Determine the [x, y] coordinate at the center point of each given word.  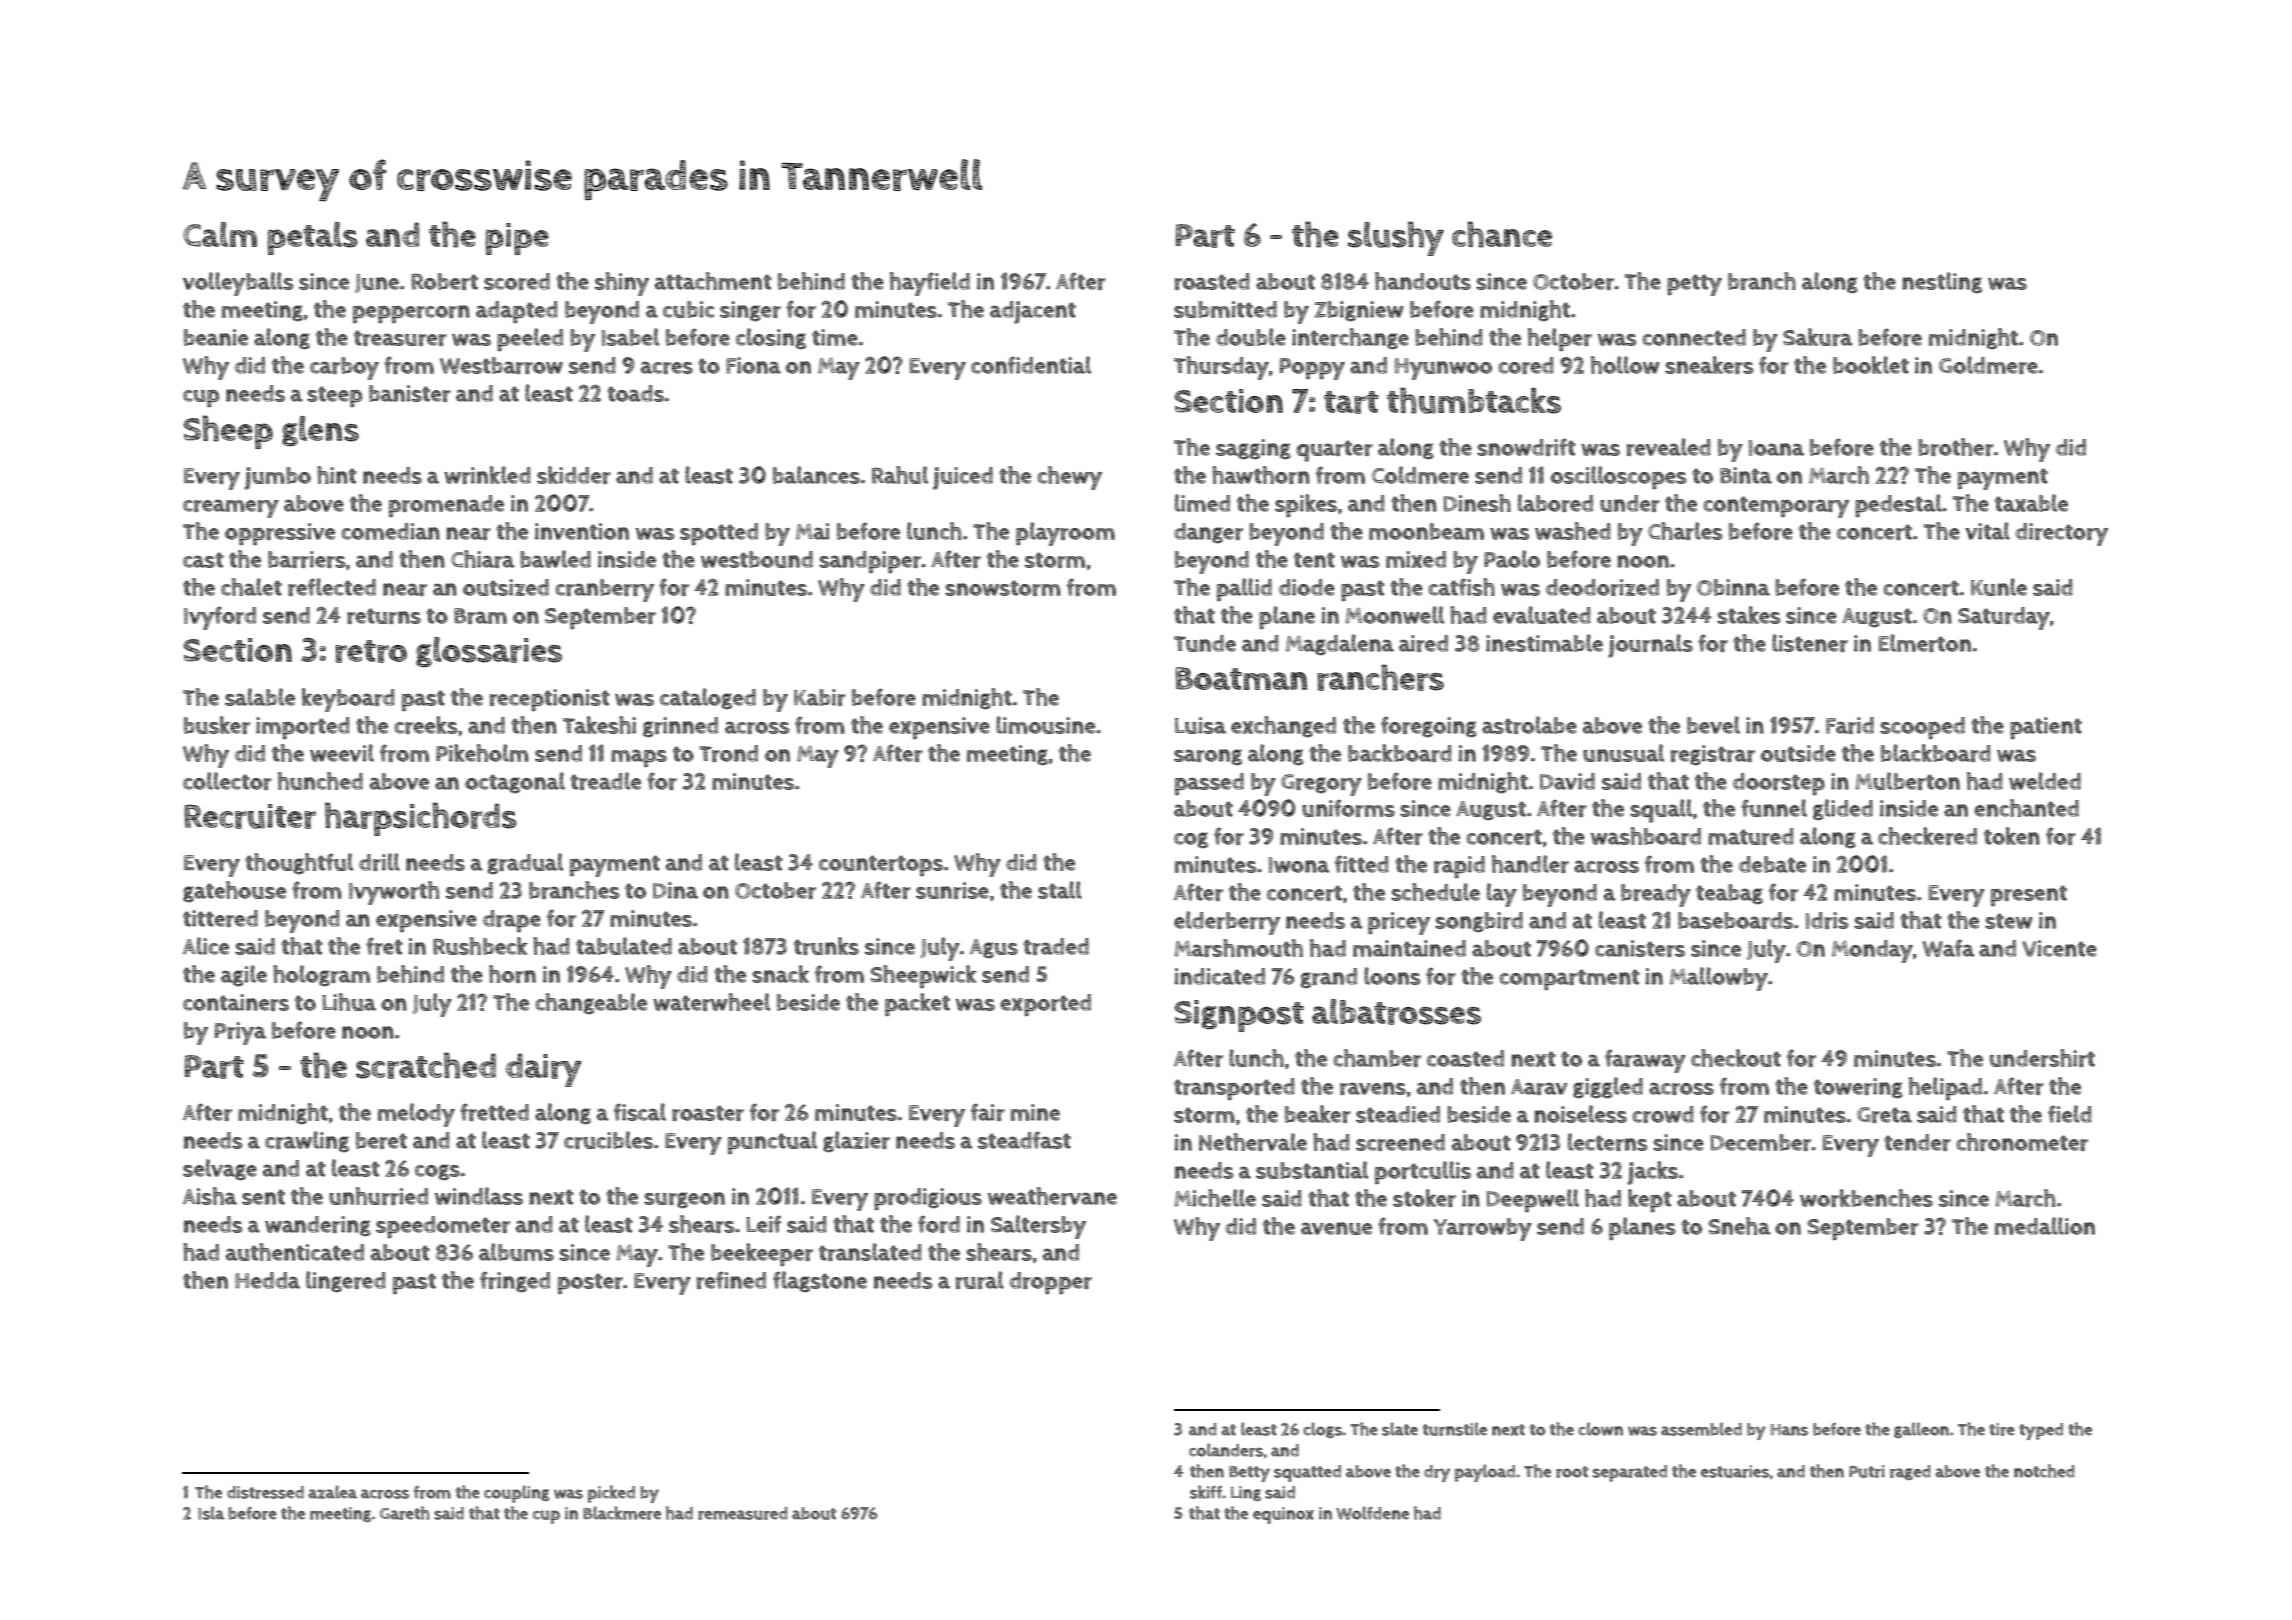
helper [1560, 339]
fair [988, 1112]
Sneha [1739, 1226]
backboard [1400, 753]
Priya [240, 1033]
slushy [1396, 238]
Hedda [267, 1280]
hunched [320, 781]
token [2012, 836]
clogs [1323, 1430]
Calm [220, 234]
